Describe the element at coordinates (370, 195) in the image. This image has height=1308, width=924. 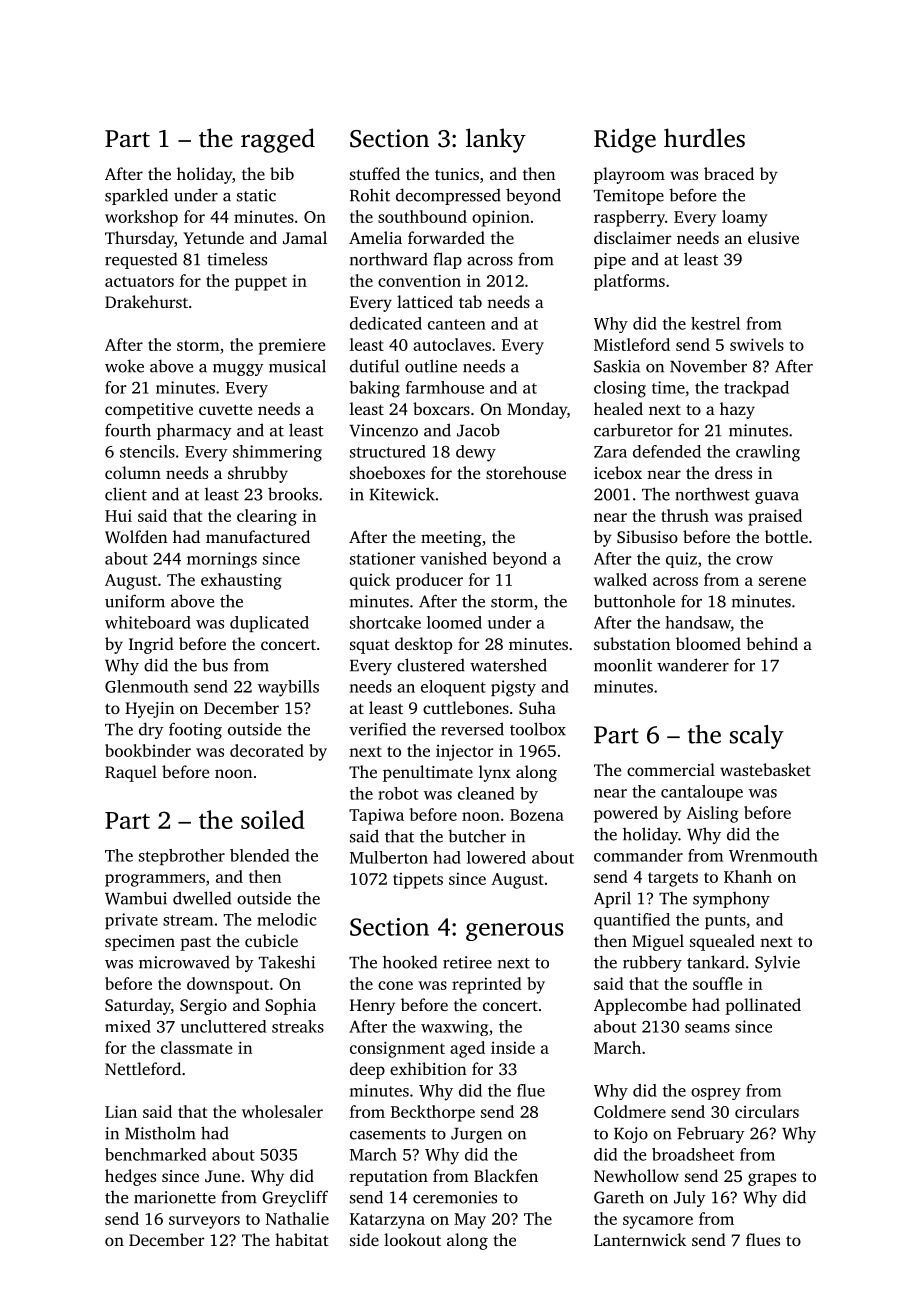
I see `Rohit` at that location.
